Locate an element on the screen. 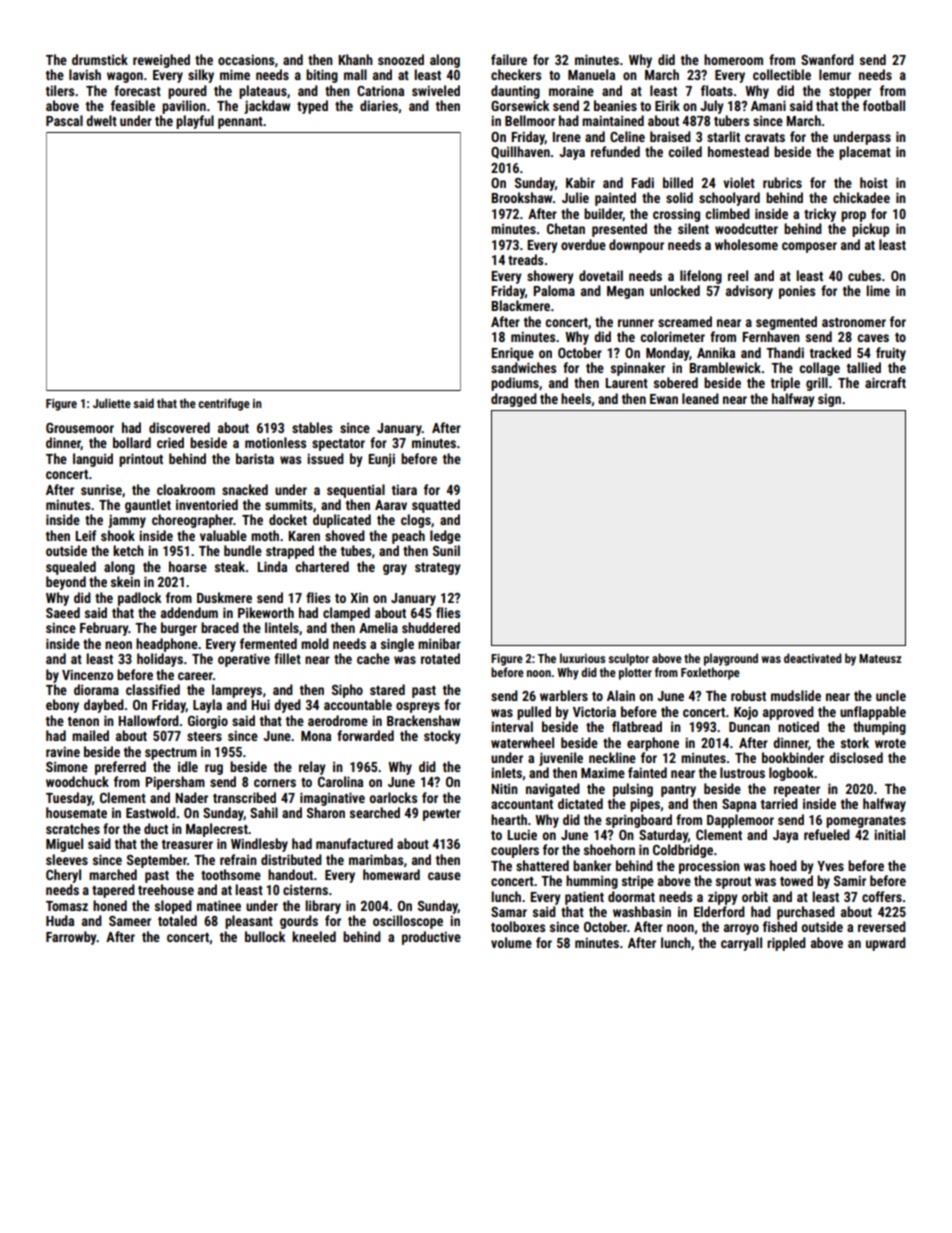 The width and height of the screenshot is (952, 1233). relay is located at coordinates (312, 768).
